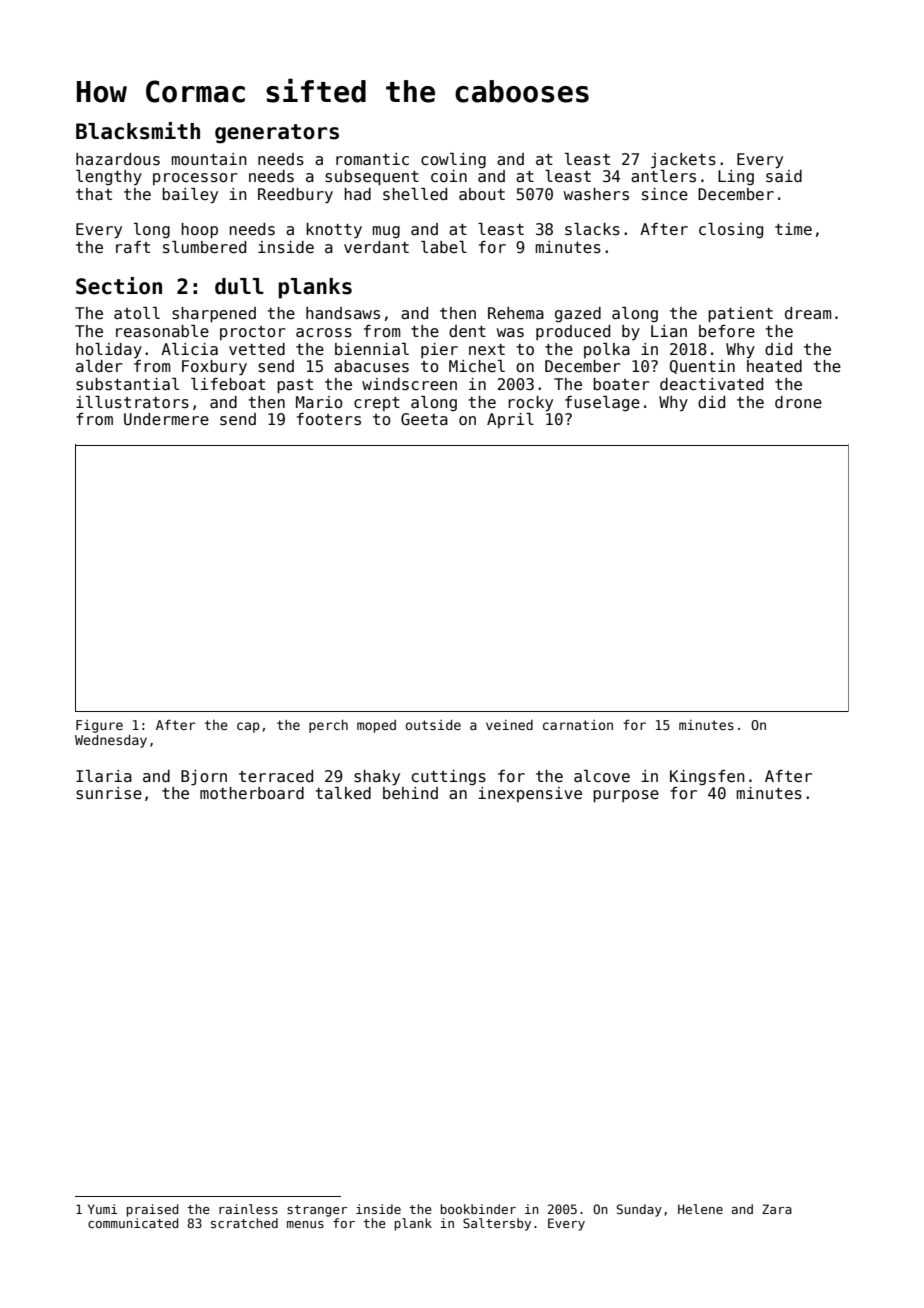  Describe the element at coordinates (784, 176) in the screenshot. I see `said` at that location.
